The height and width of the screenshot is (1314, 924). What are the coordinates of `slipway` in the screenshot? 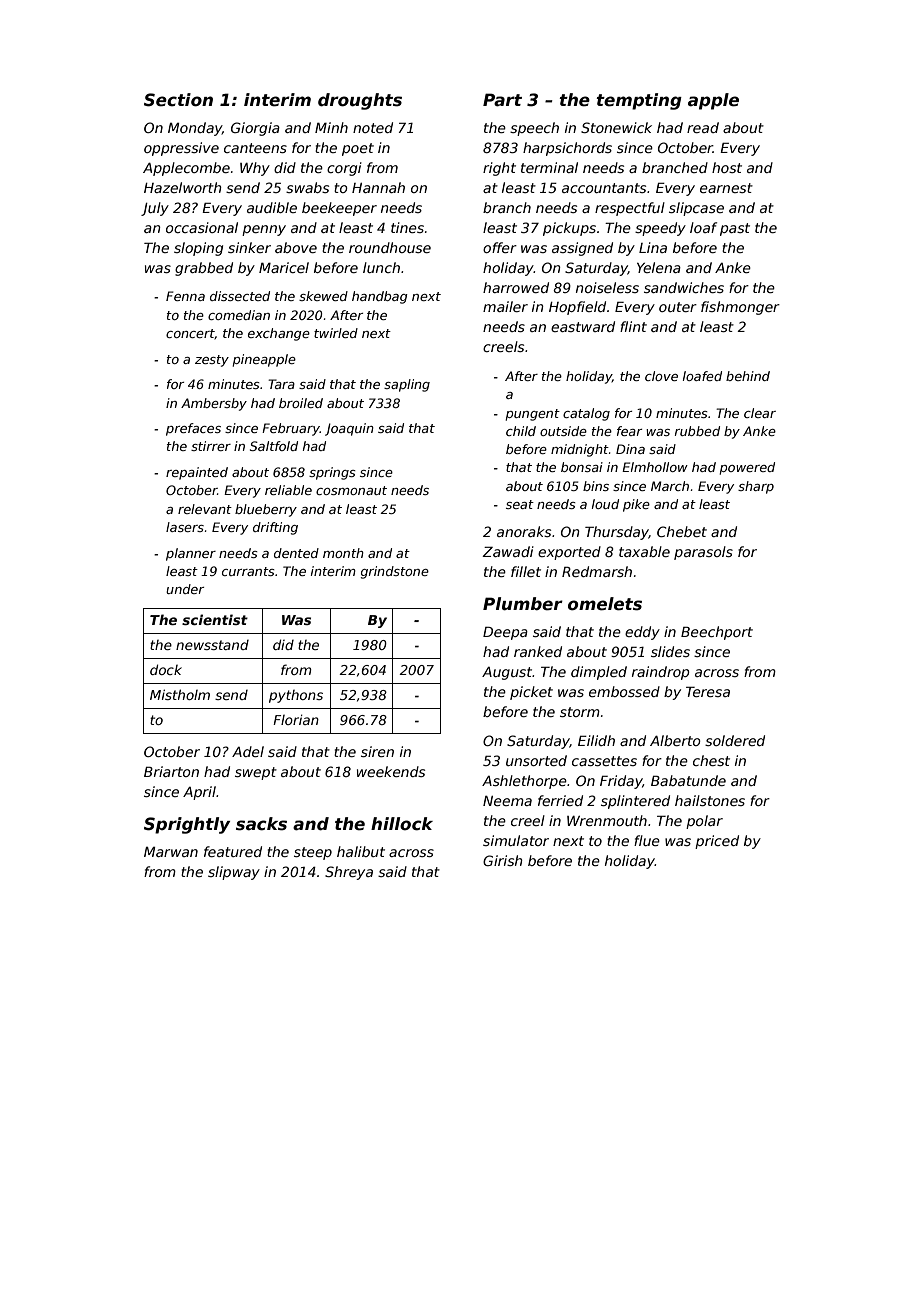 It's located at (234, 873).
